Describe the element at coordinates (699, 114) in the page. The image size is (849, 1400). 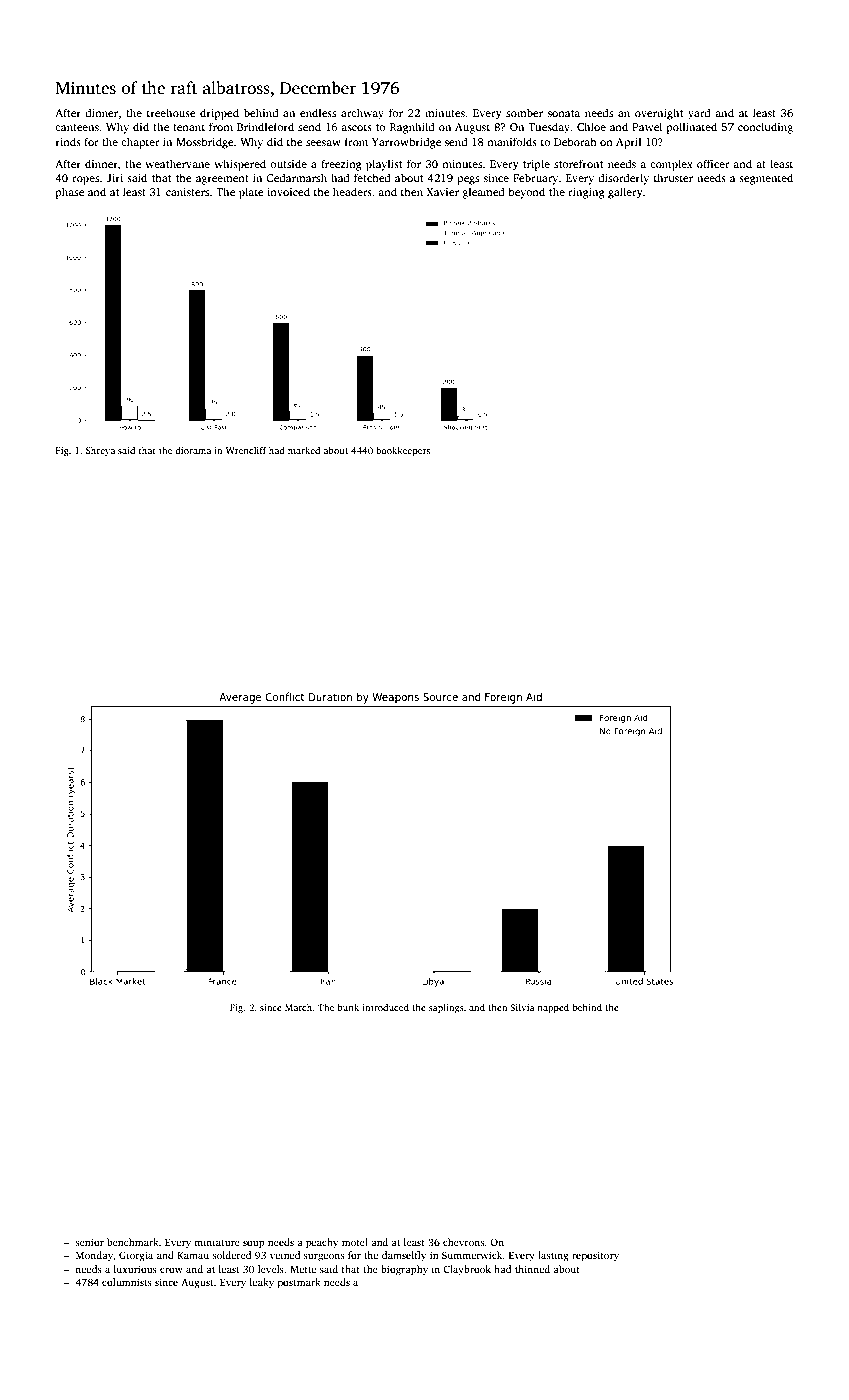
I see `yard` at that location.
